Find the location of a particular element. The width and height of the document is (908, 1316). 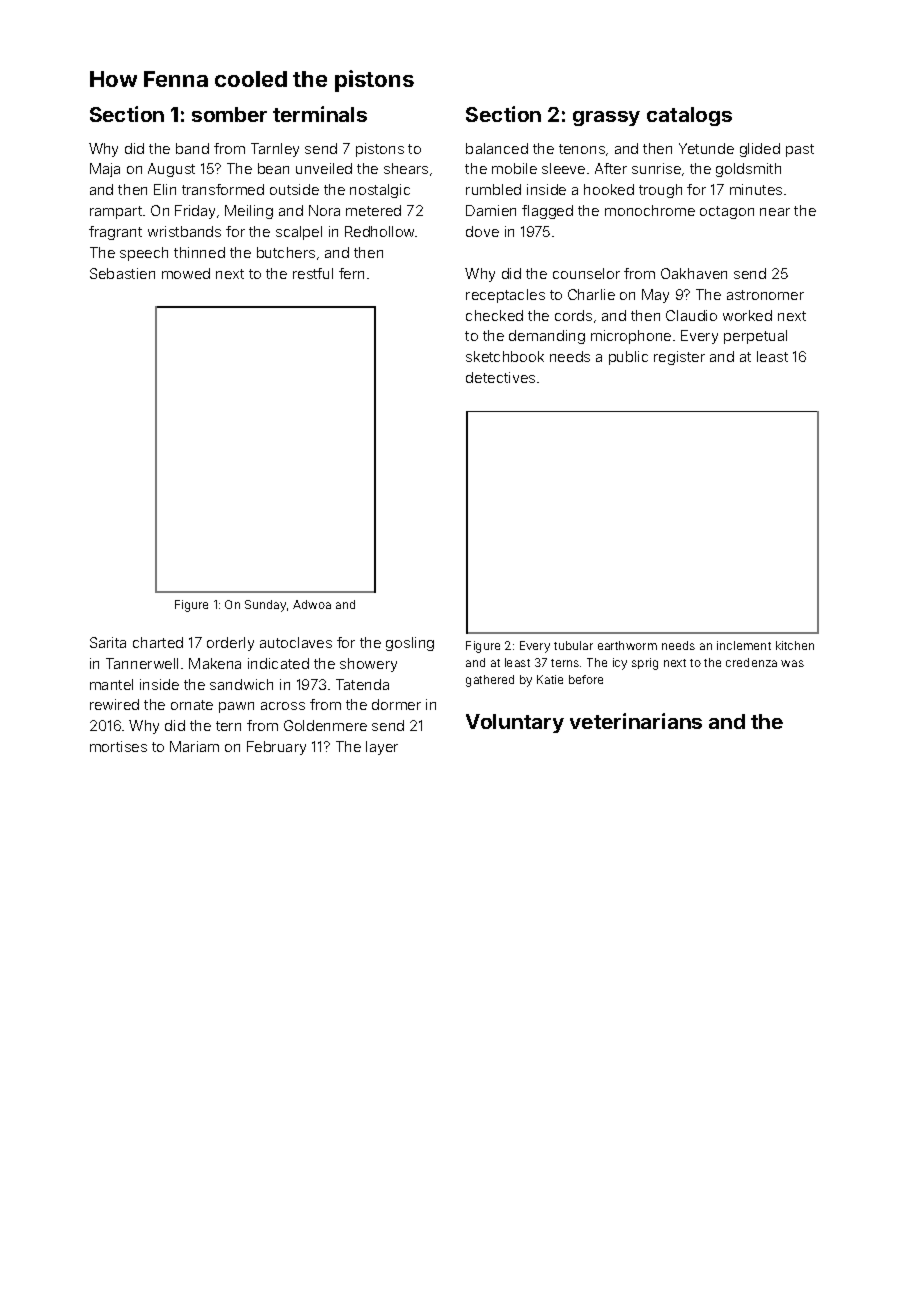

worked is located at coordinates (747, 315).
